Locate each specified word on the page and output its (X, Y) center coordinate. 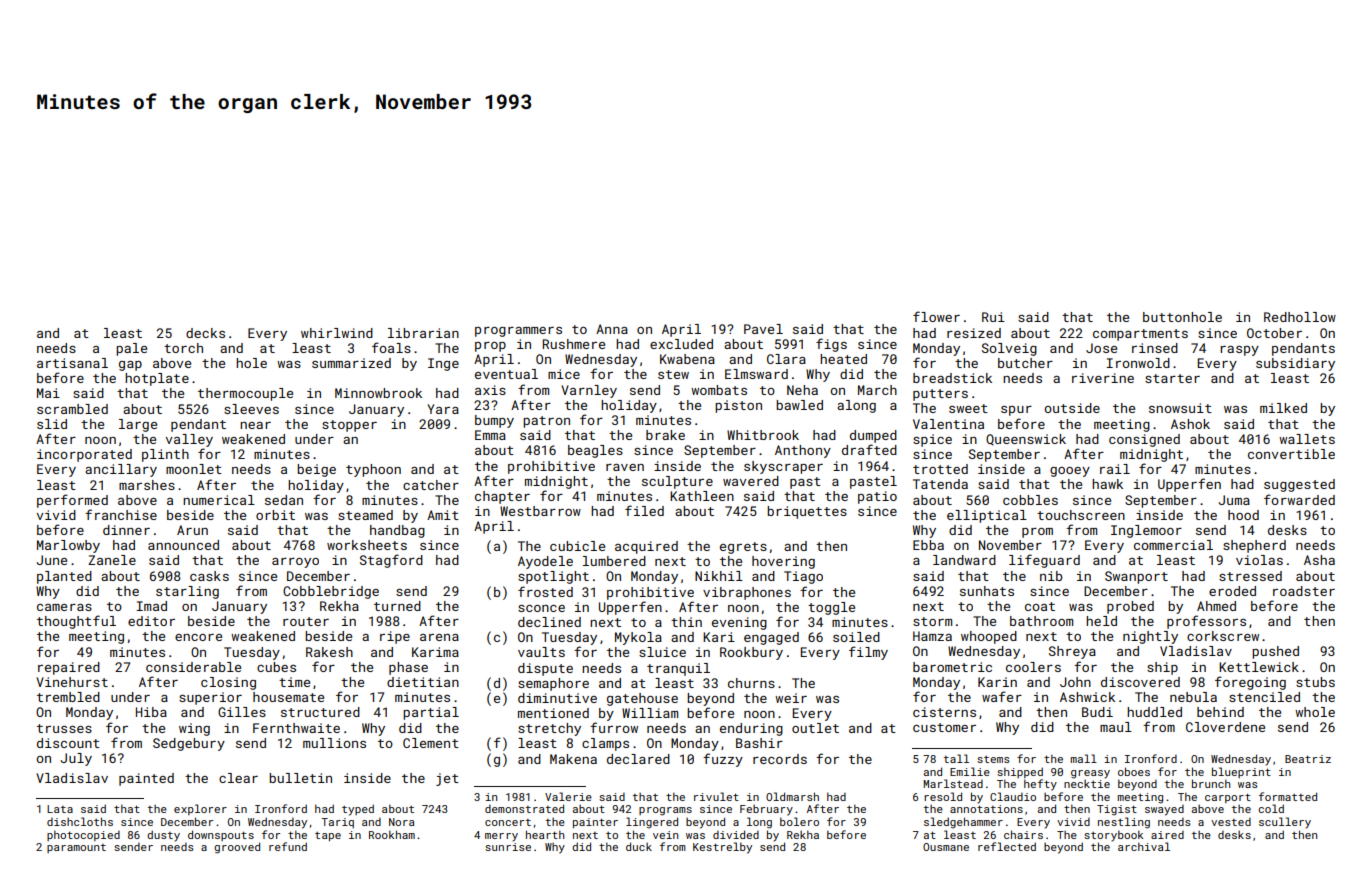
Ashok (1190, 424)
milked (1283, 408)
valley (189, 440)
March (877, 390)
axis (490, 390)
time (294, 682)
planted (64, 577)
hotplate (157, 379)
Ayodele (545, 562)
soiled (856, 637)
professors (1206, 622)
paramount (76, 848)
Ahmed (1216, 606)
